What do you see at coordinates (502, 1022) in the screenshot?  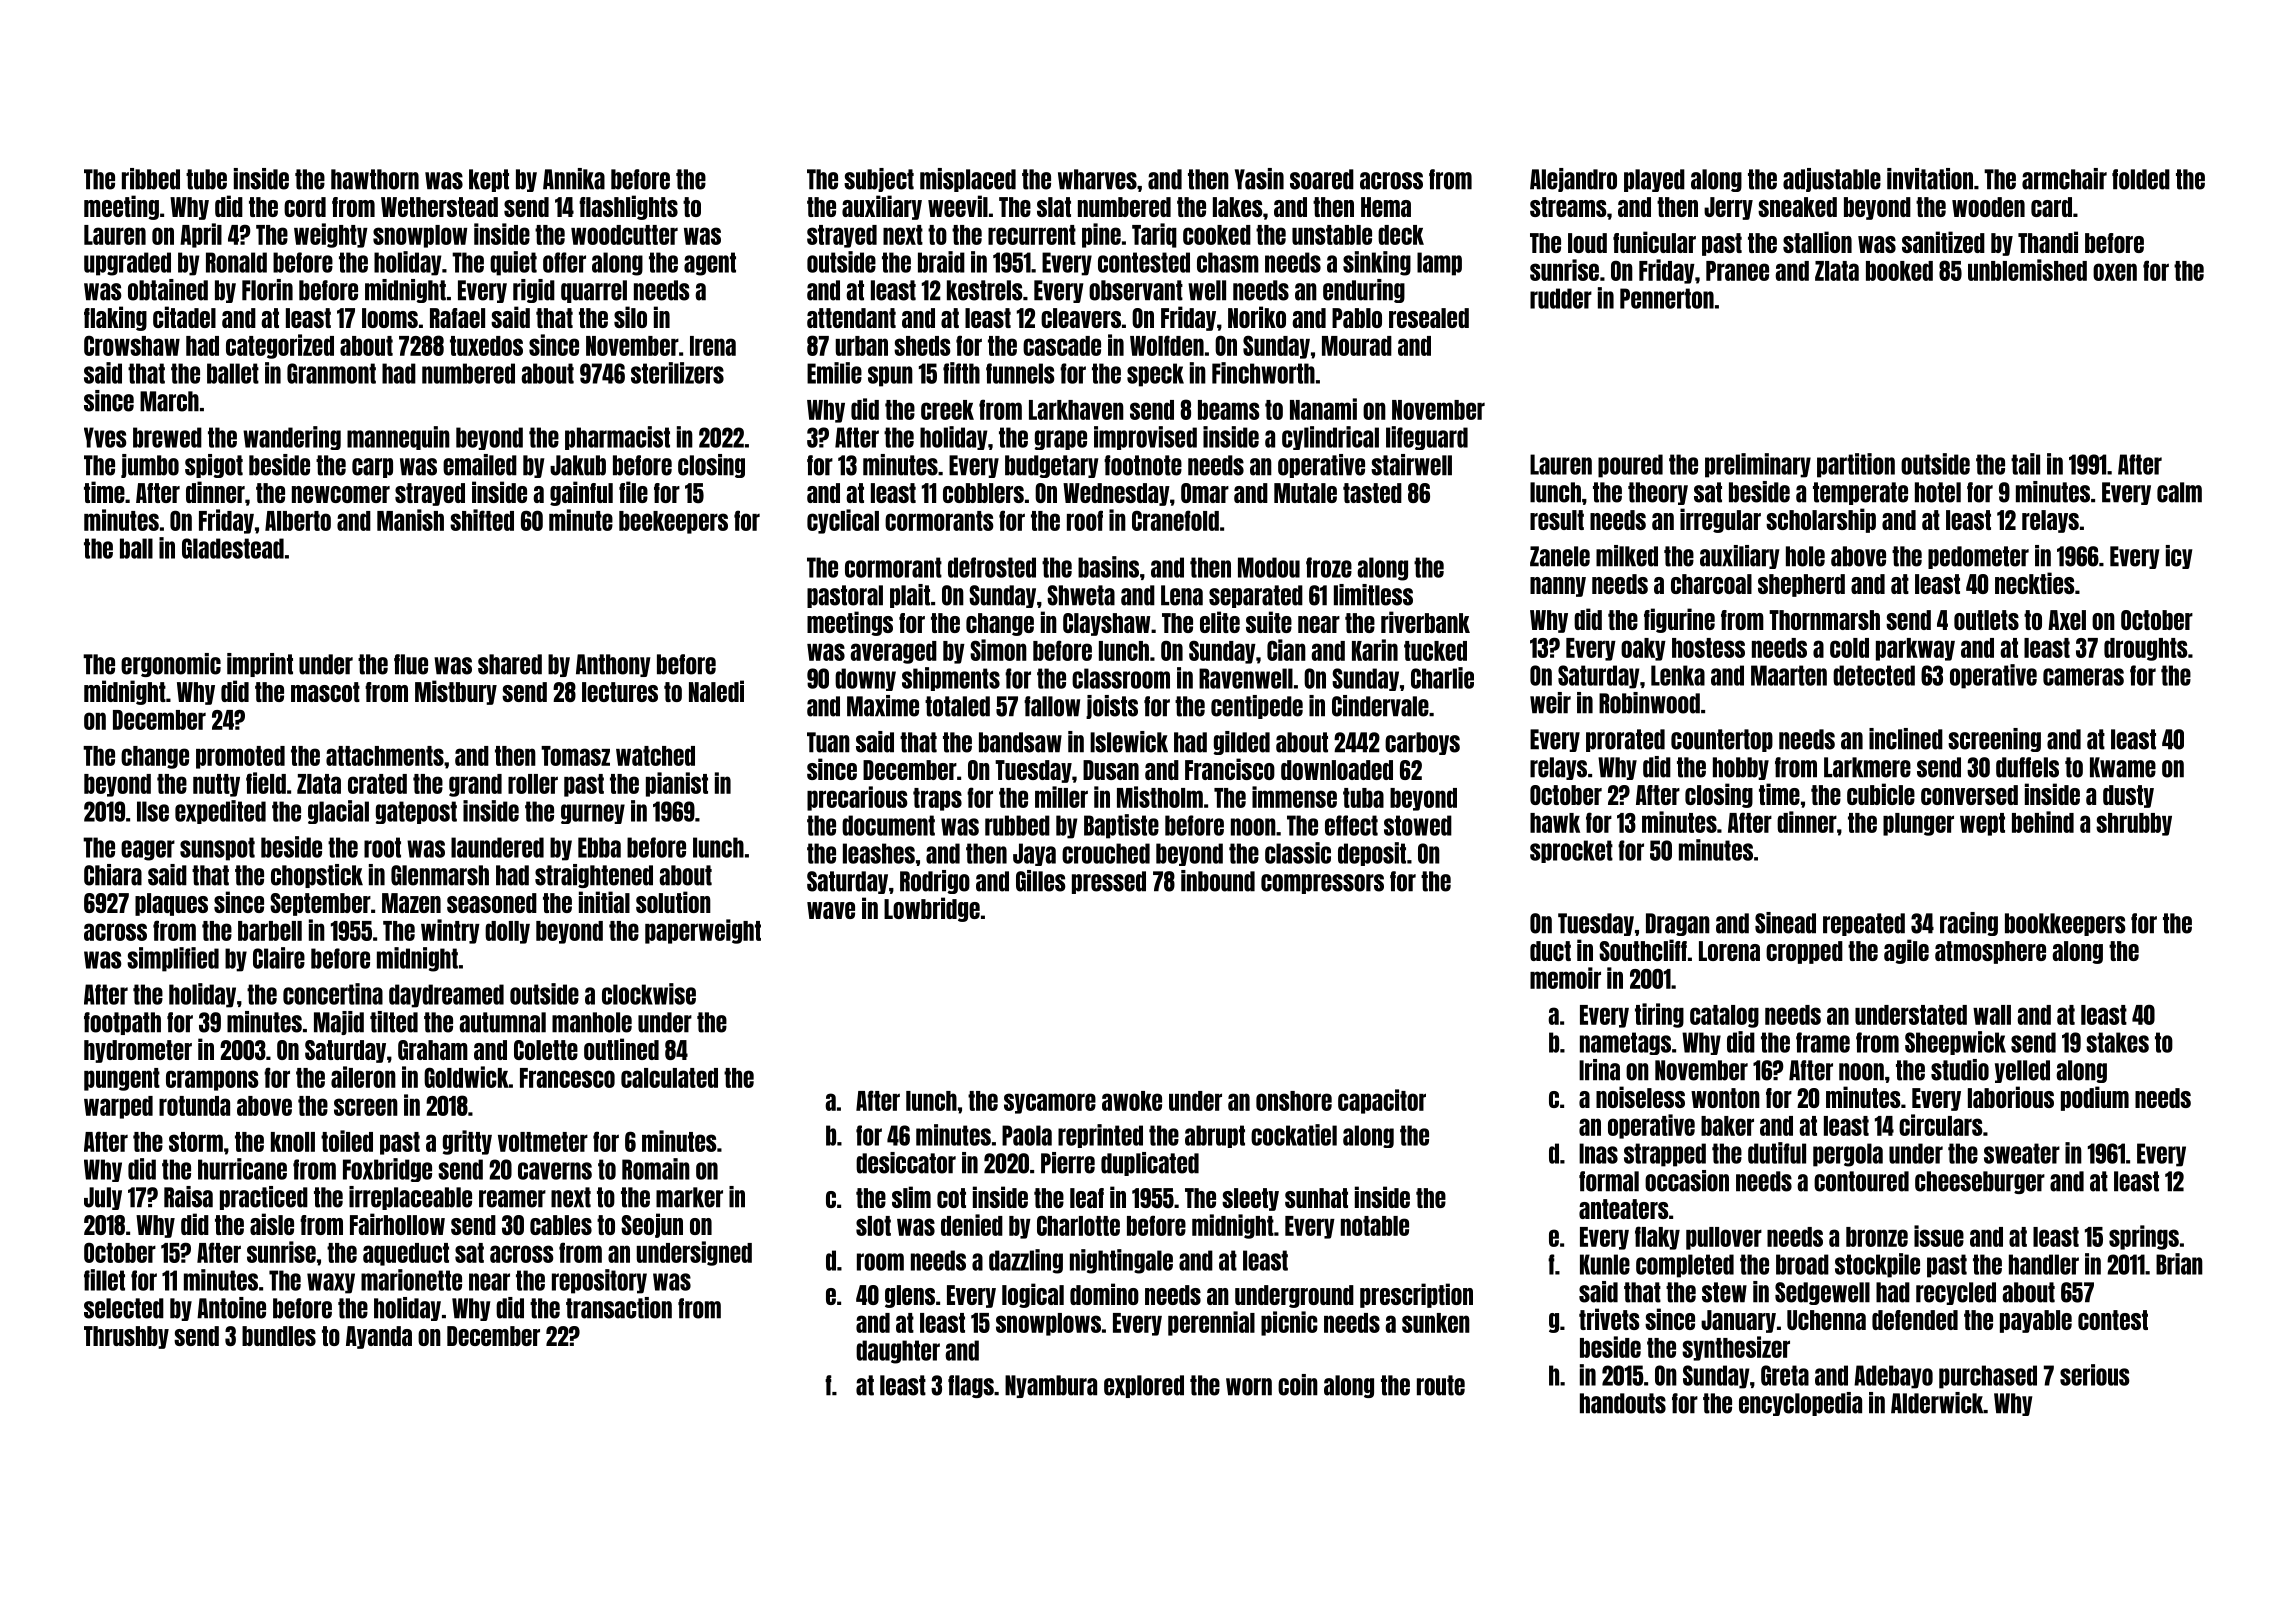 I see `autumnal` at bounding box center [502, 1022].
